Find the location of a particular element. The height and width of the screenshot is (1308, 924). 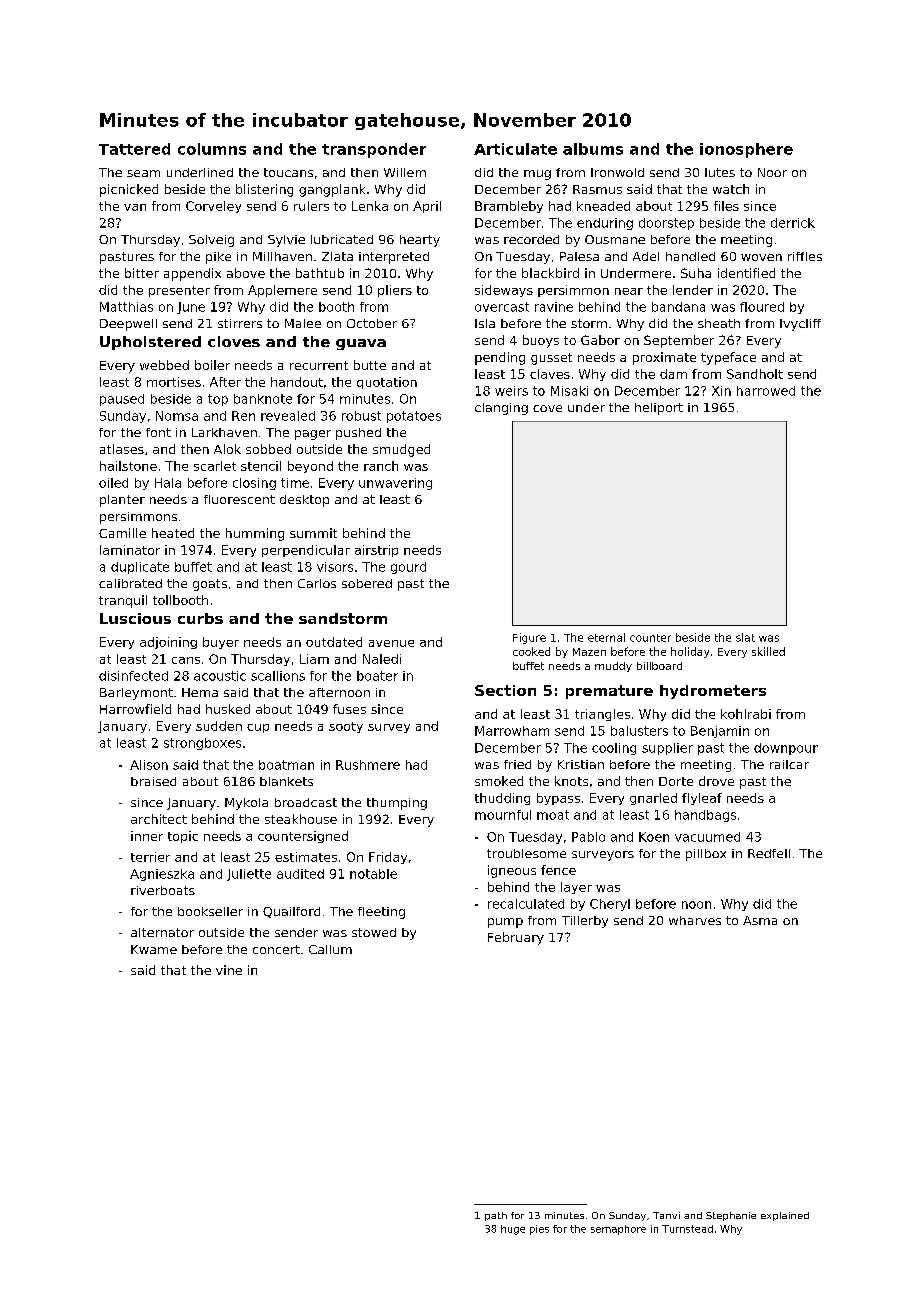

robust is located at coordinates (361, 416).
